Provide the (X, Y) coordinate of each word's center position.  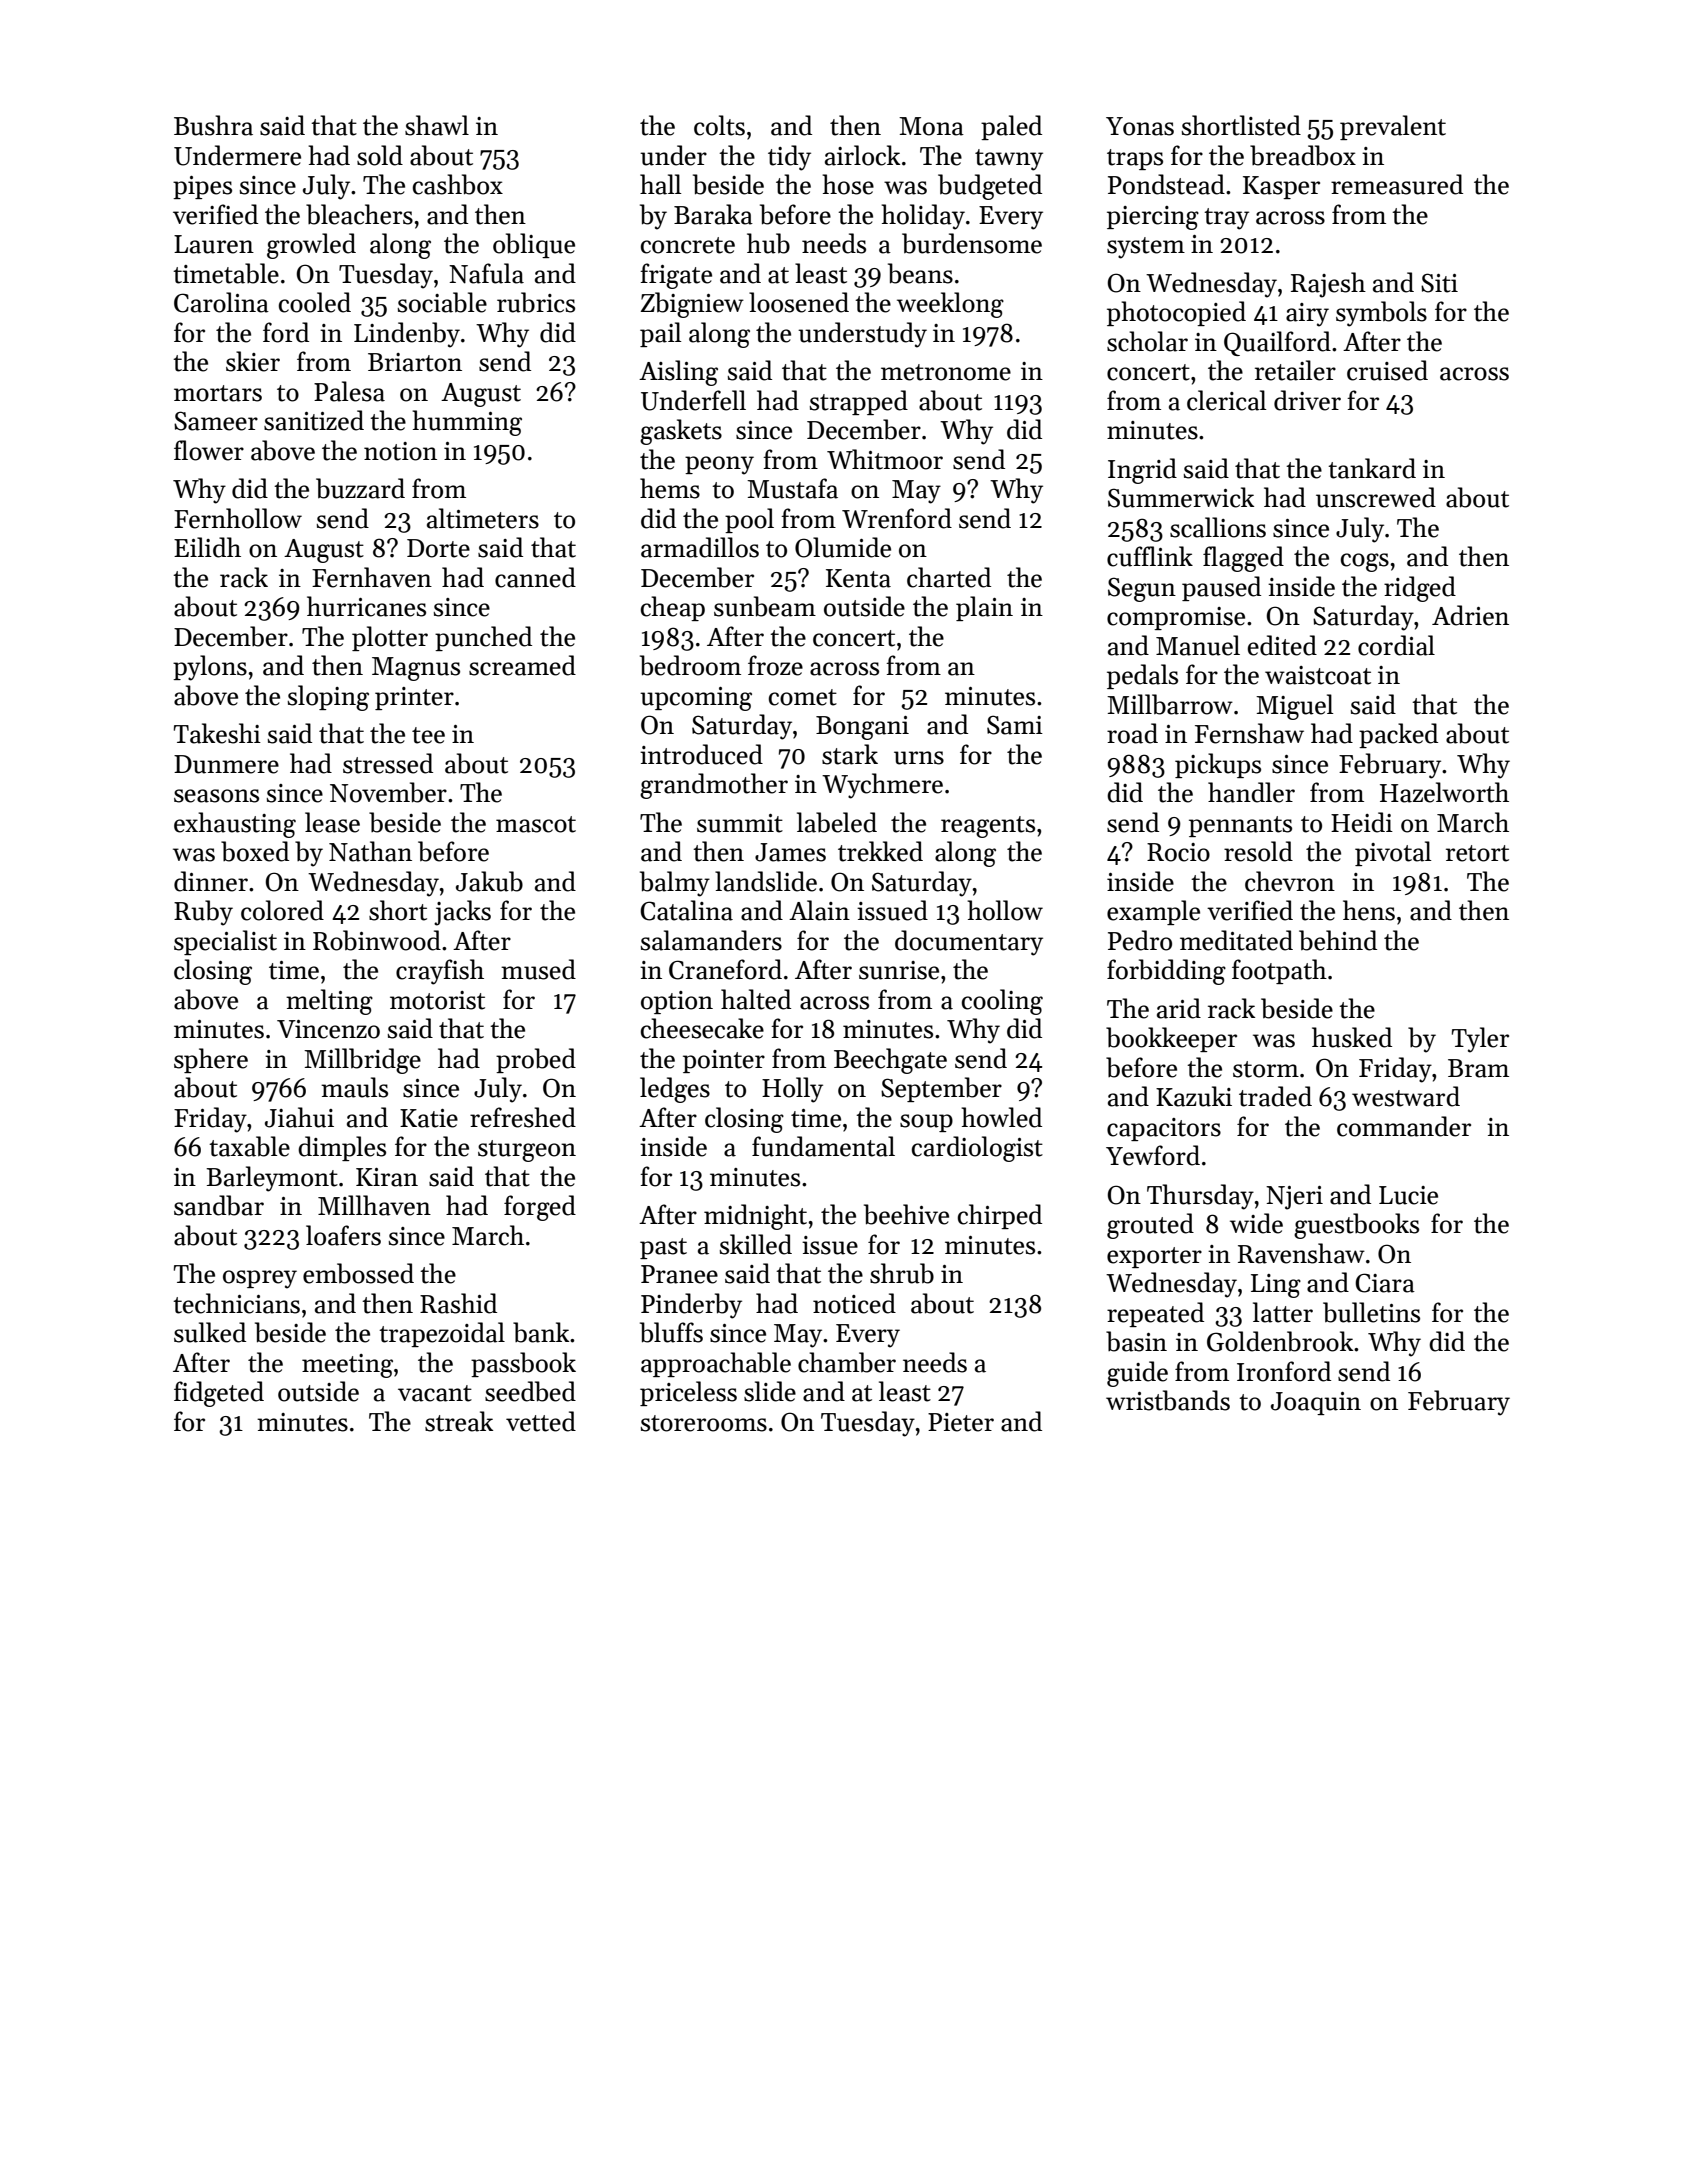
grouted (1150, 1226)
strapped (859, 402)
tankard (1372, 468)
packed (1398, 735)
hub (768, 243)
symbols (1381, 314)
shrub (902, 1273)
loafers (343, 1235)
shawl (437, 125)
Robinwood (377, 940)
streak (459, 1421)
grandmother (714, 786)
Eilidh (207, 547)
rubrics (536, 302)
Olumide (843, 547)
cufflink (1150, 556)
